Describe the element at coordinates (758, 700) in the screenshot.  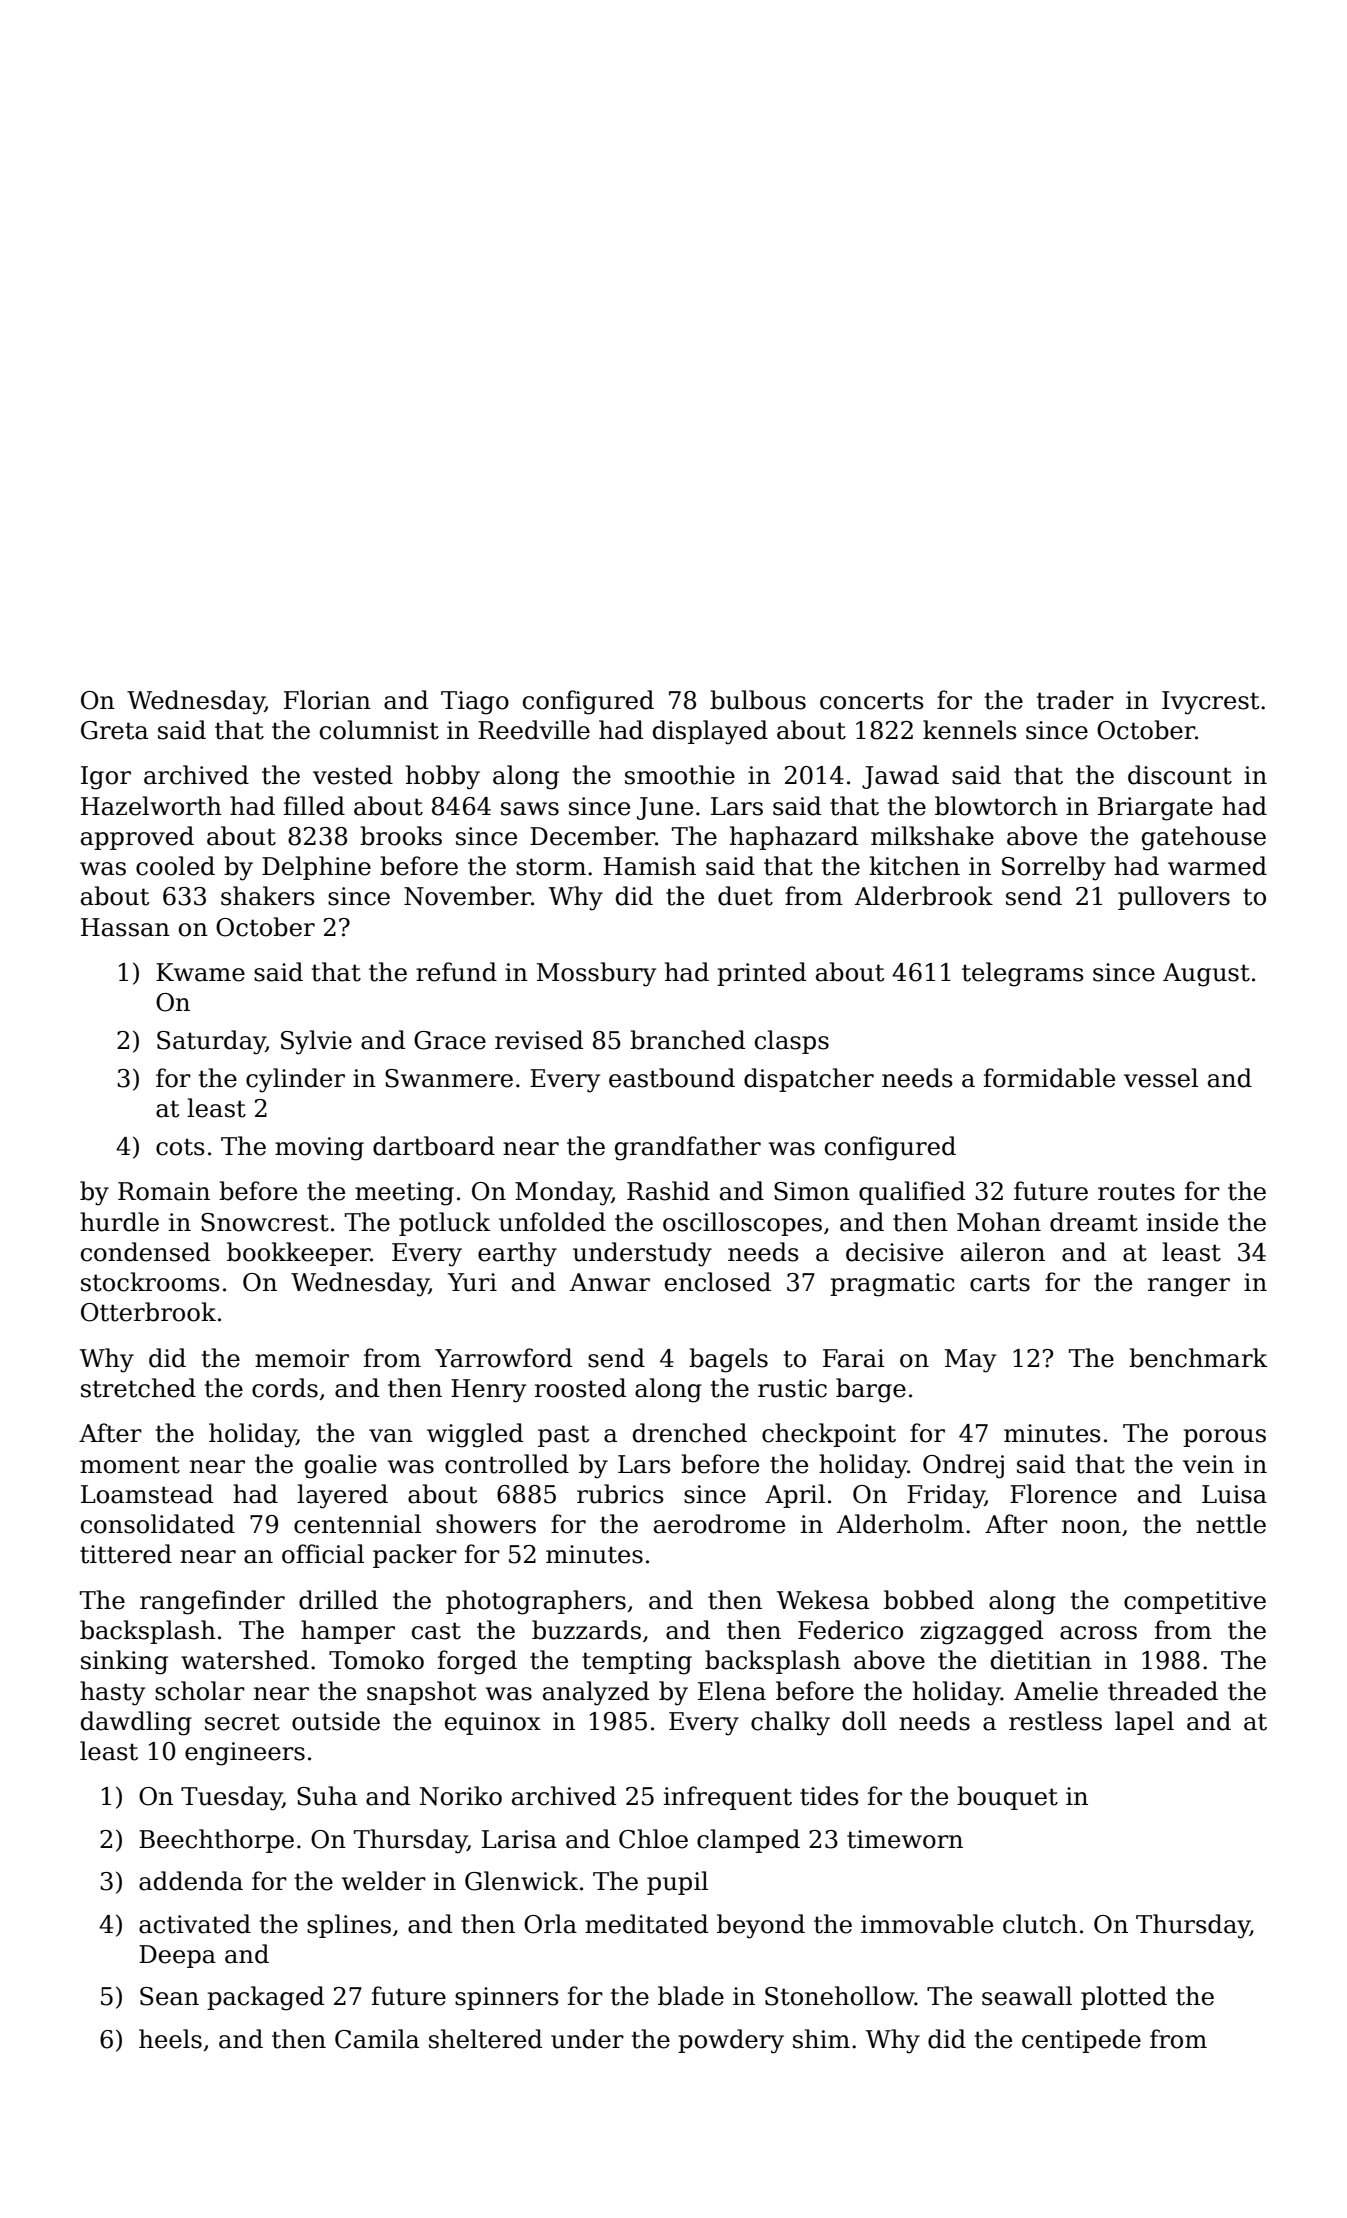
I see `bulbous` at that location.
